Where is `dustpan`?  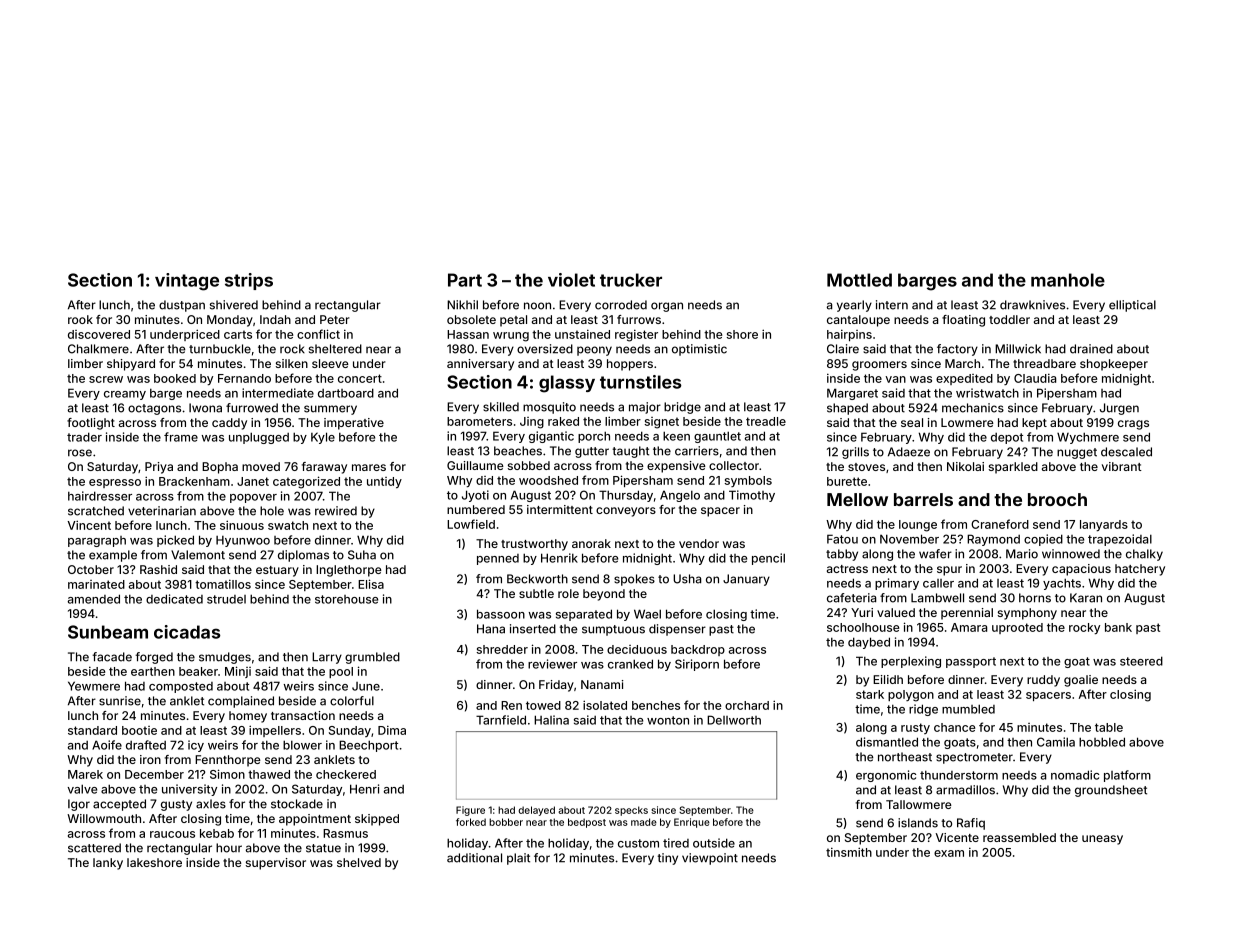 dustpan is located at coordinates (182, 306).
